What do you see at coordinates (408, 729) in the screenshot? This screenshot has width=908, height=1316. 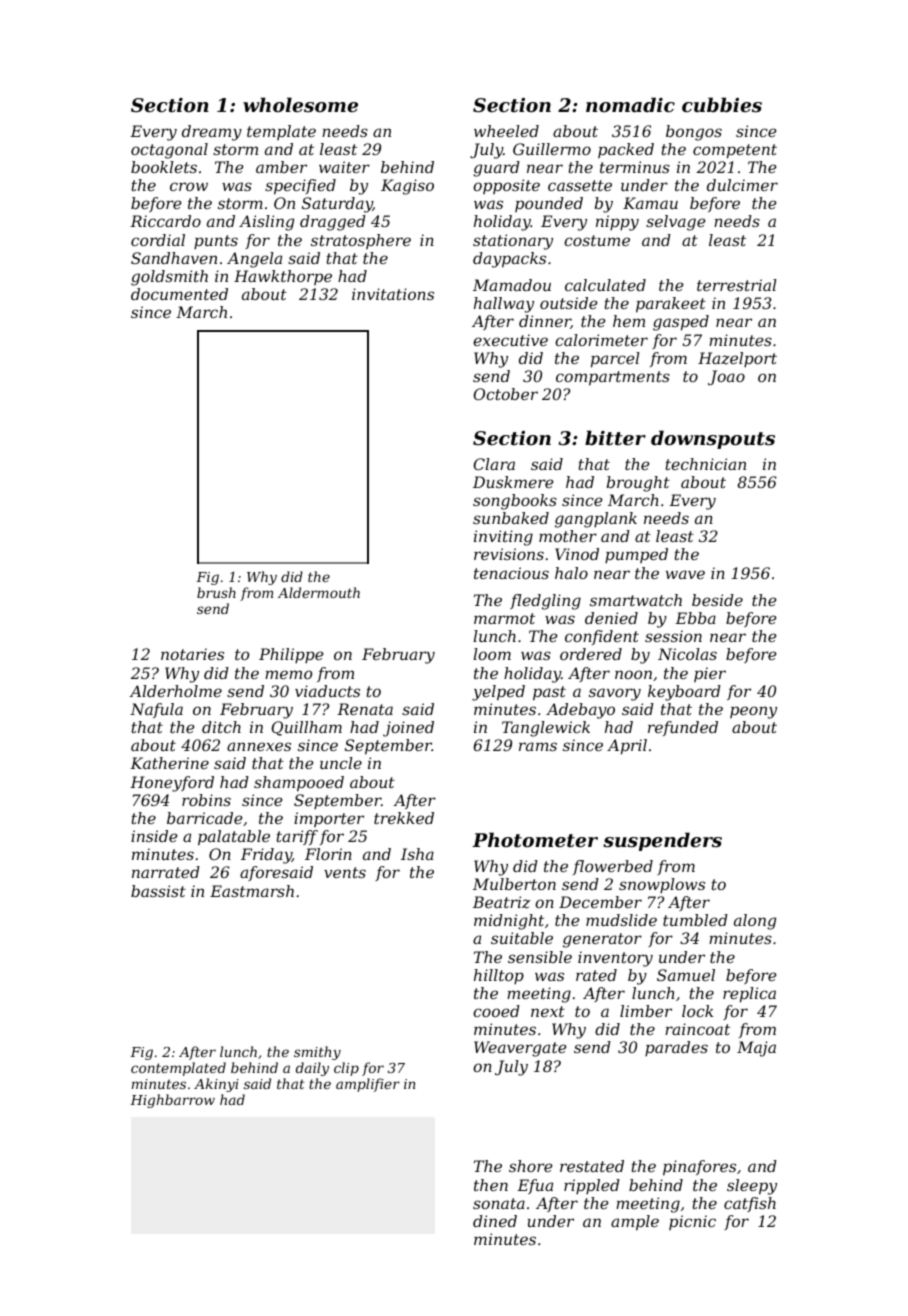 I see `joined` at bounding box center [408, 729].
